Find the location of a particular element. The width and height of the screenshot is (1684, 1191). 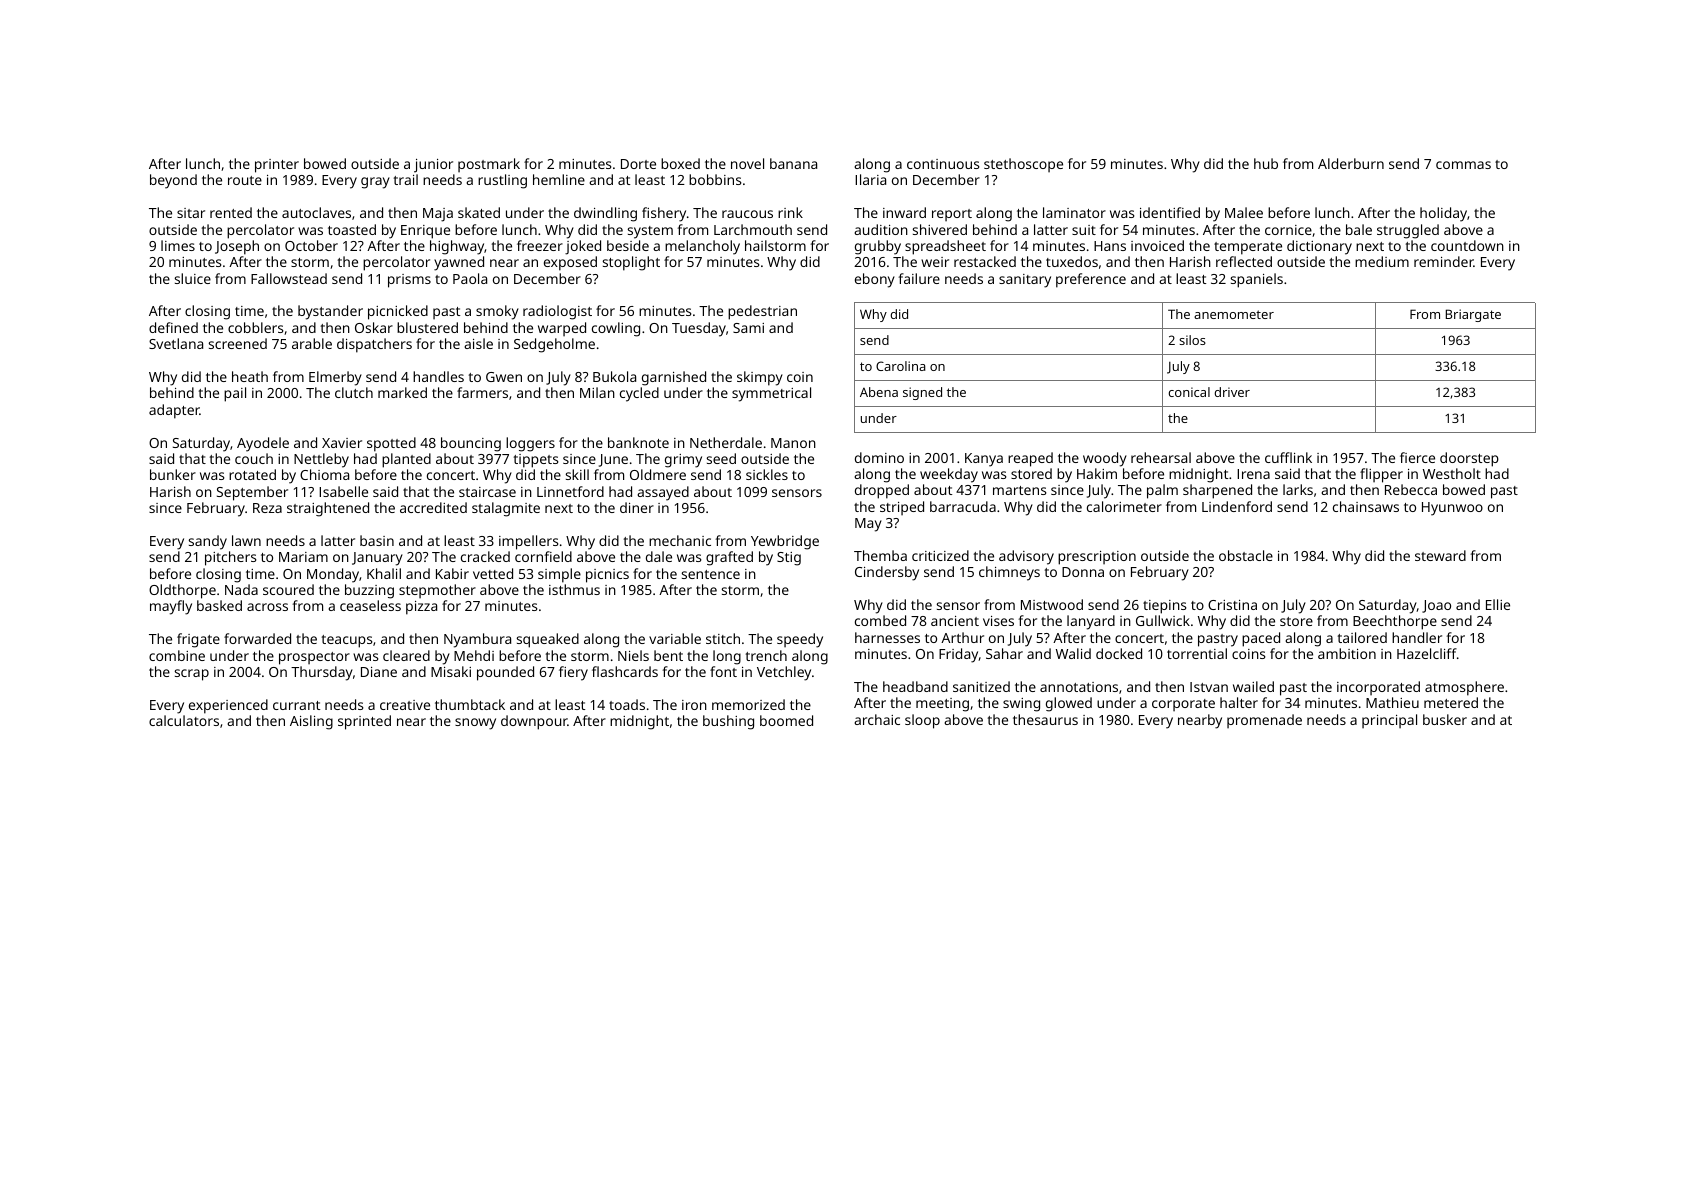

January is located at coordinates (377, 559).
